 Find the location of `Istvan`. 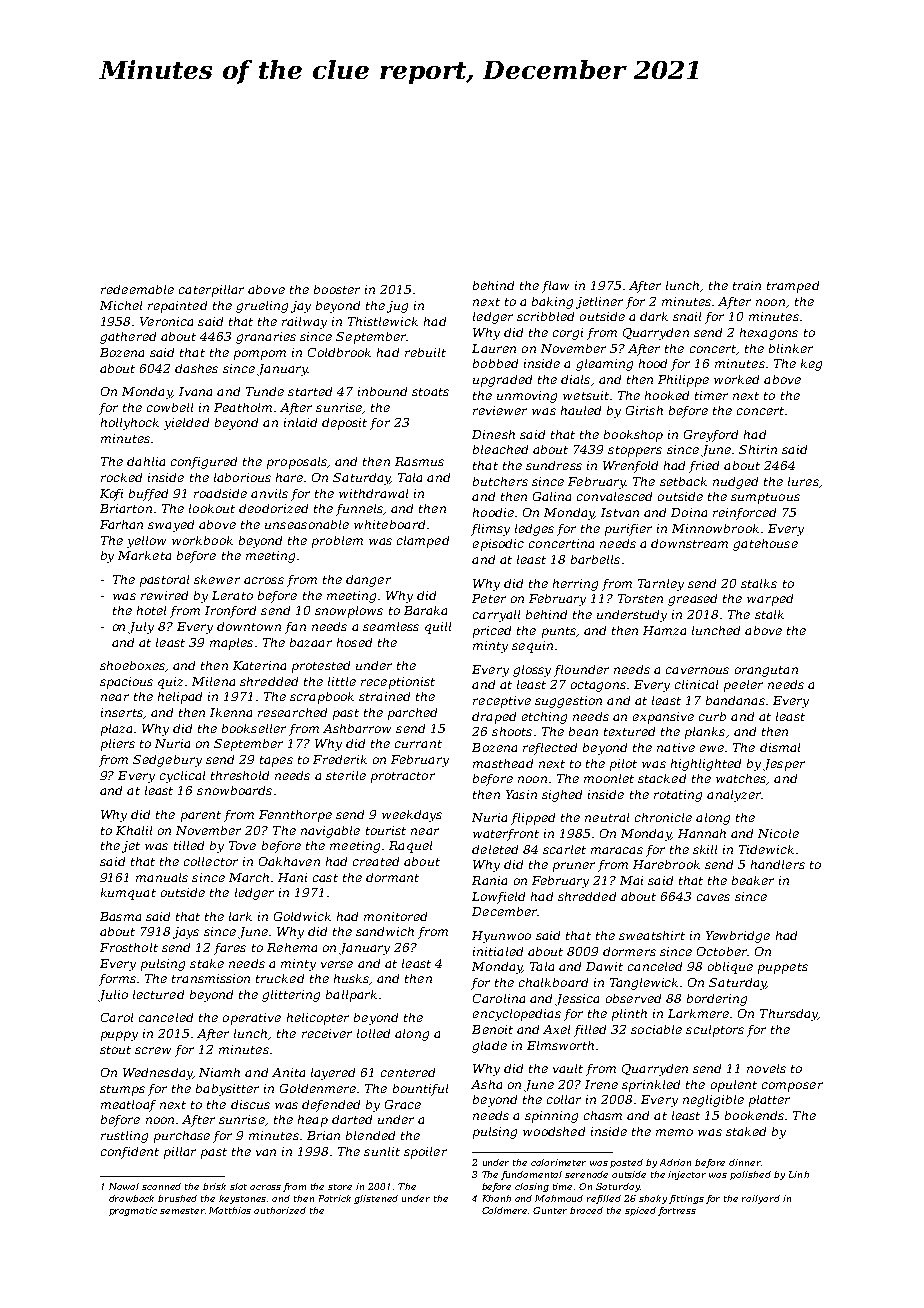

Istvan is located at coordinates (620, 512).
